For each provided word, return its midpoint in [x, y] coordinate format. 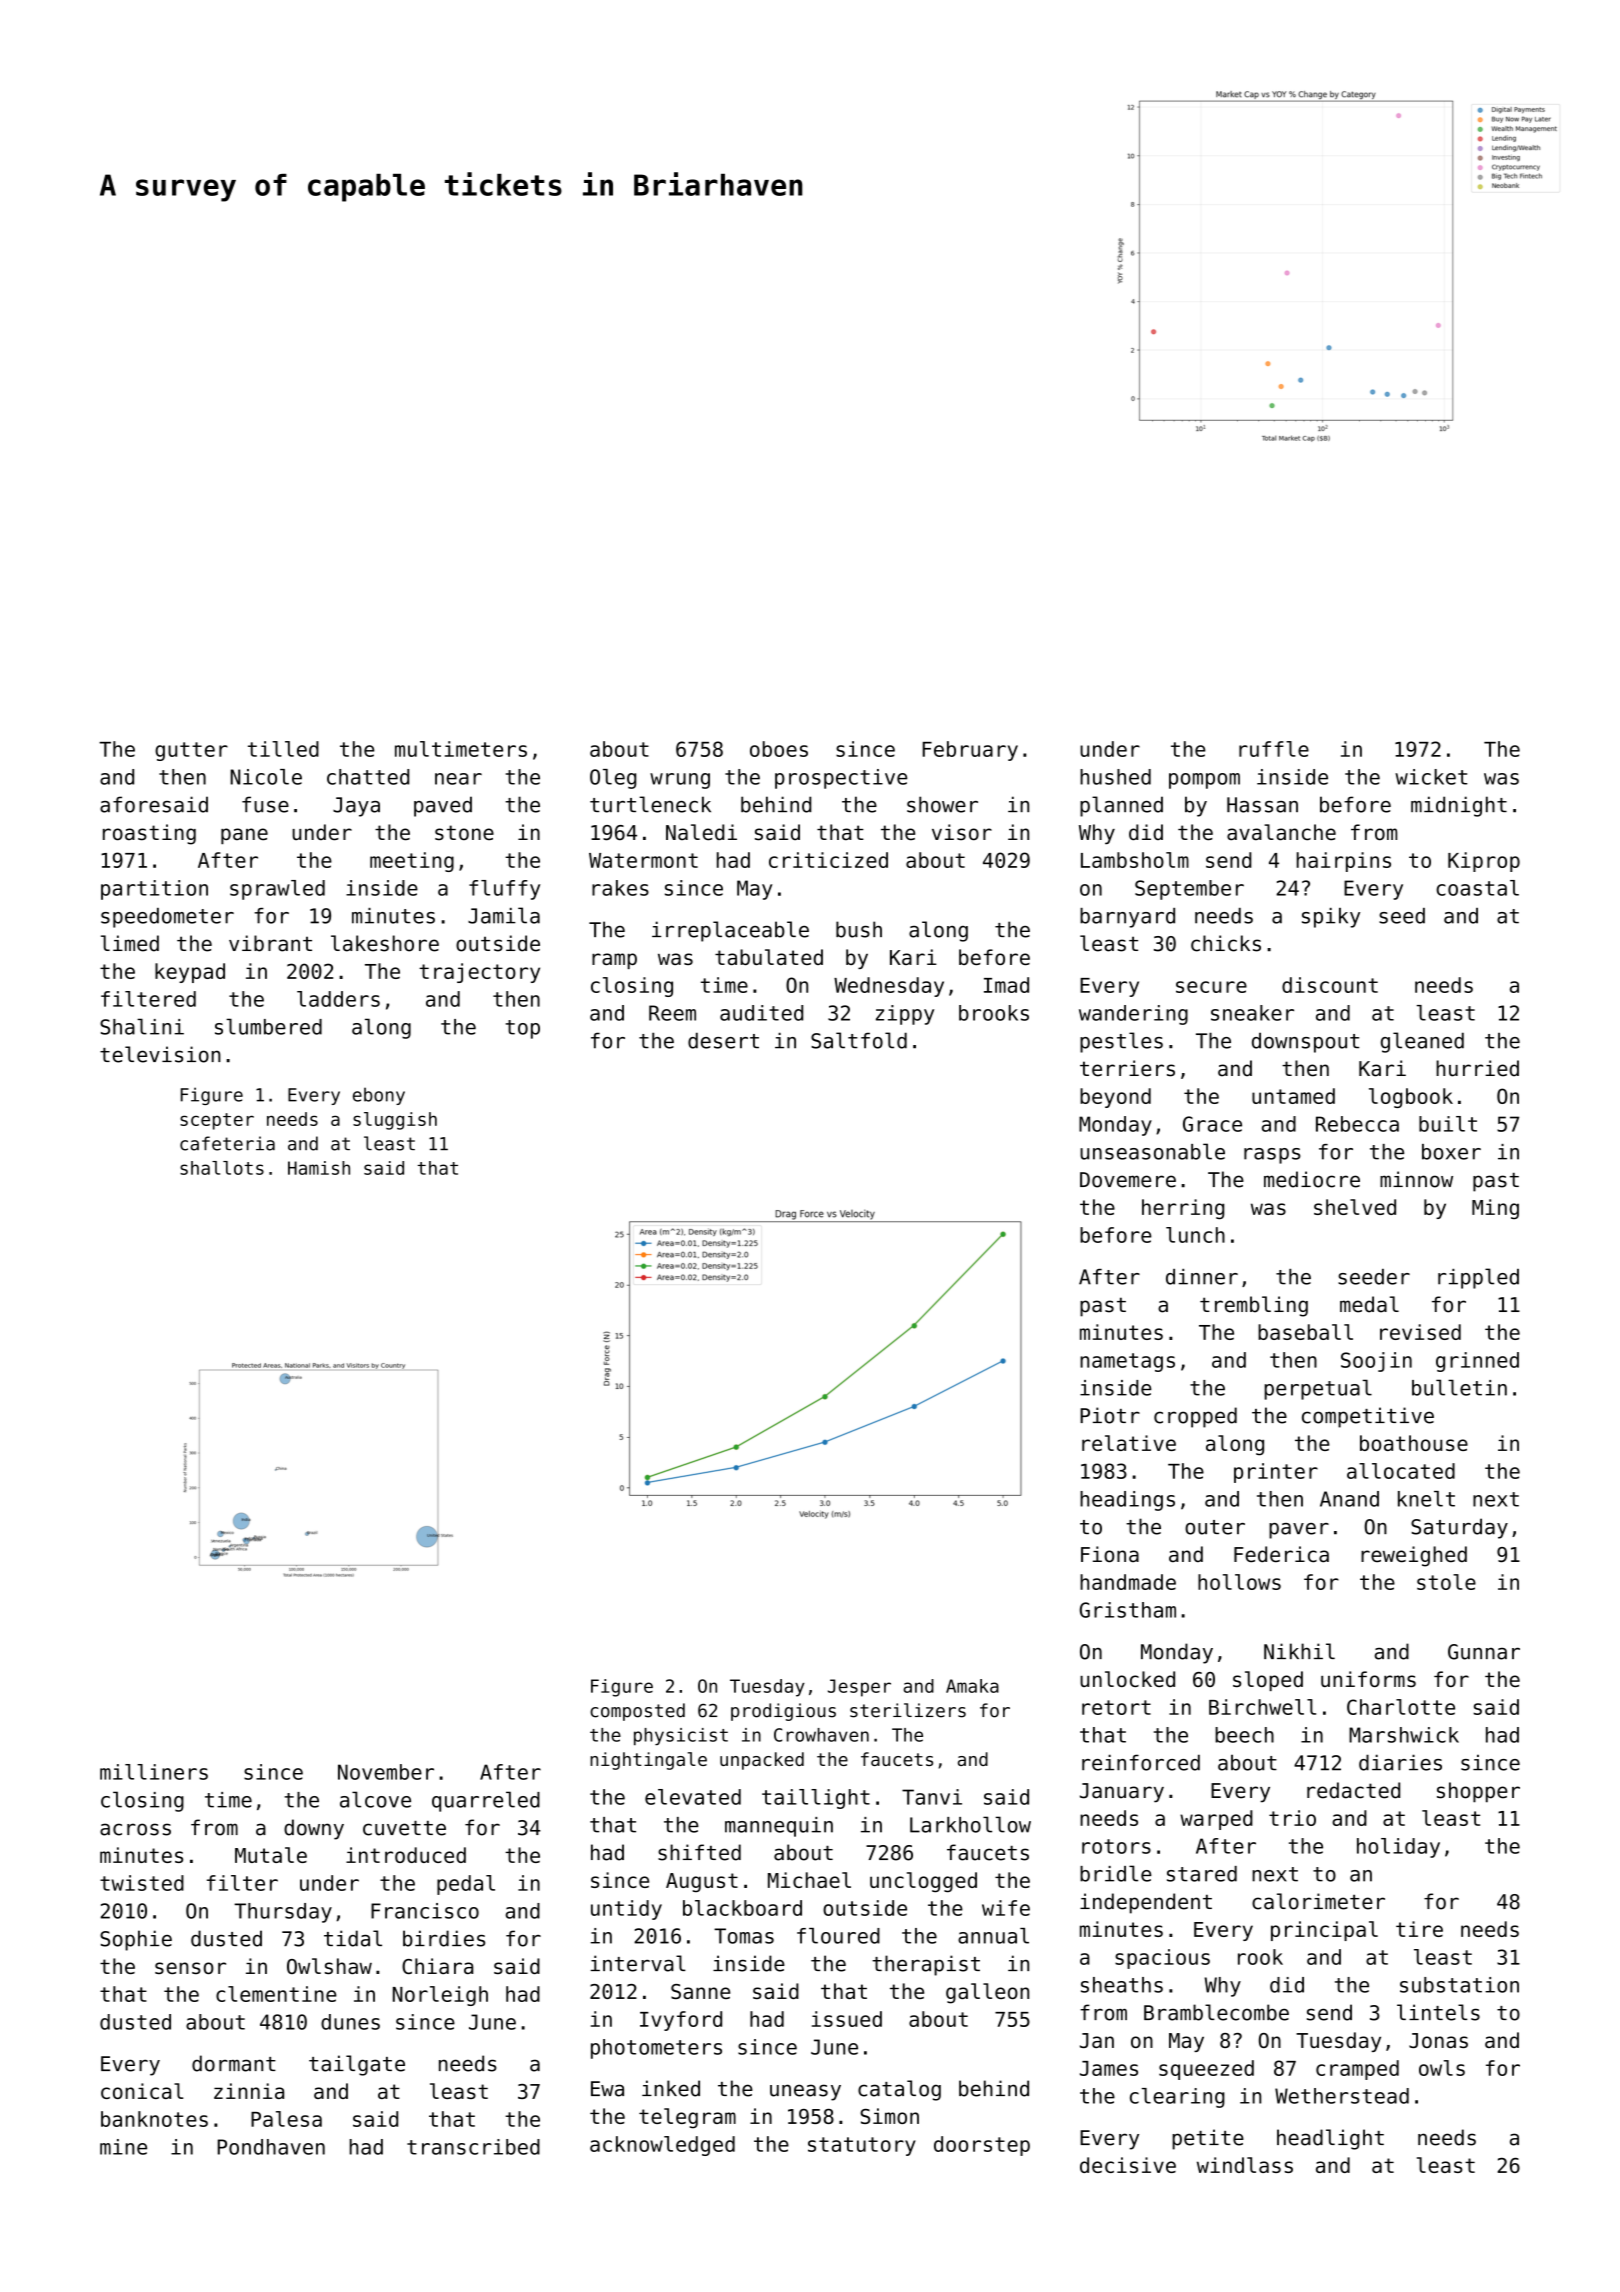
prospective [841, 779]
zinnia [249, 2091]
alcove [375, 1799]
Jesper [859, 1688]
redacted [1353, 1790]
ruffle [1274, 749]
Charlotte [1401, 1707]
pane [244, 836]
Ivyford [681, 2021]
